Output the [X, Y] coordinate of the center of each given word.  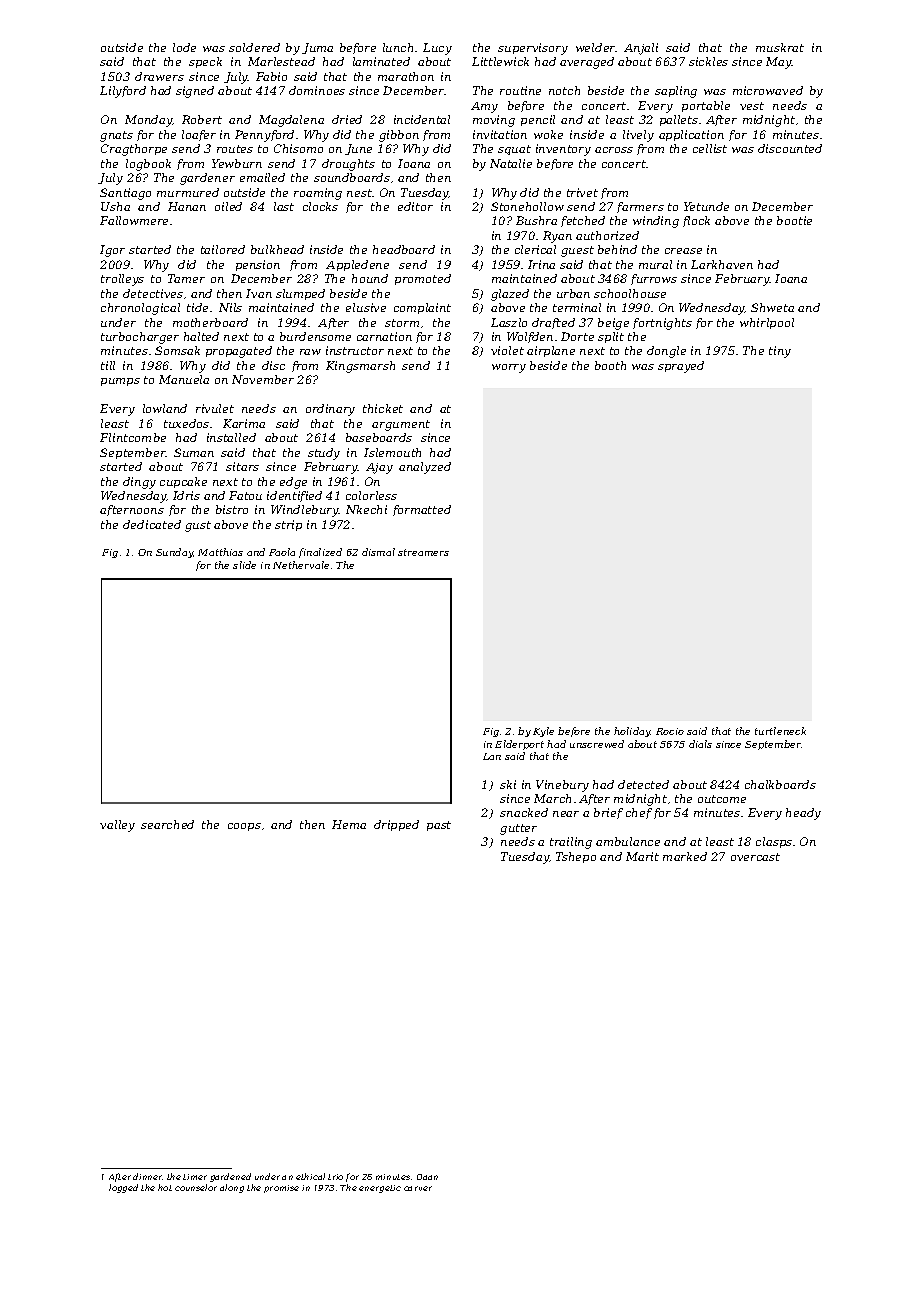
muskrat [780, 47]
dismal [378, 552]
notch [564, 90]
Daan [427, 1177]
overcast [755, 857]
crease [683, 251]
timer [195, 1177]
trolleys [122, 280]
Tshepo [576, 857]
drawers [159, 76]
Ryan [557, 237]
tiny [780, 352]
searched [167, 824]
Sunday [174, 553]
